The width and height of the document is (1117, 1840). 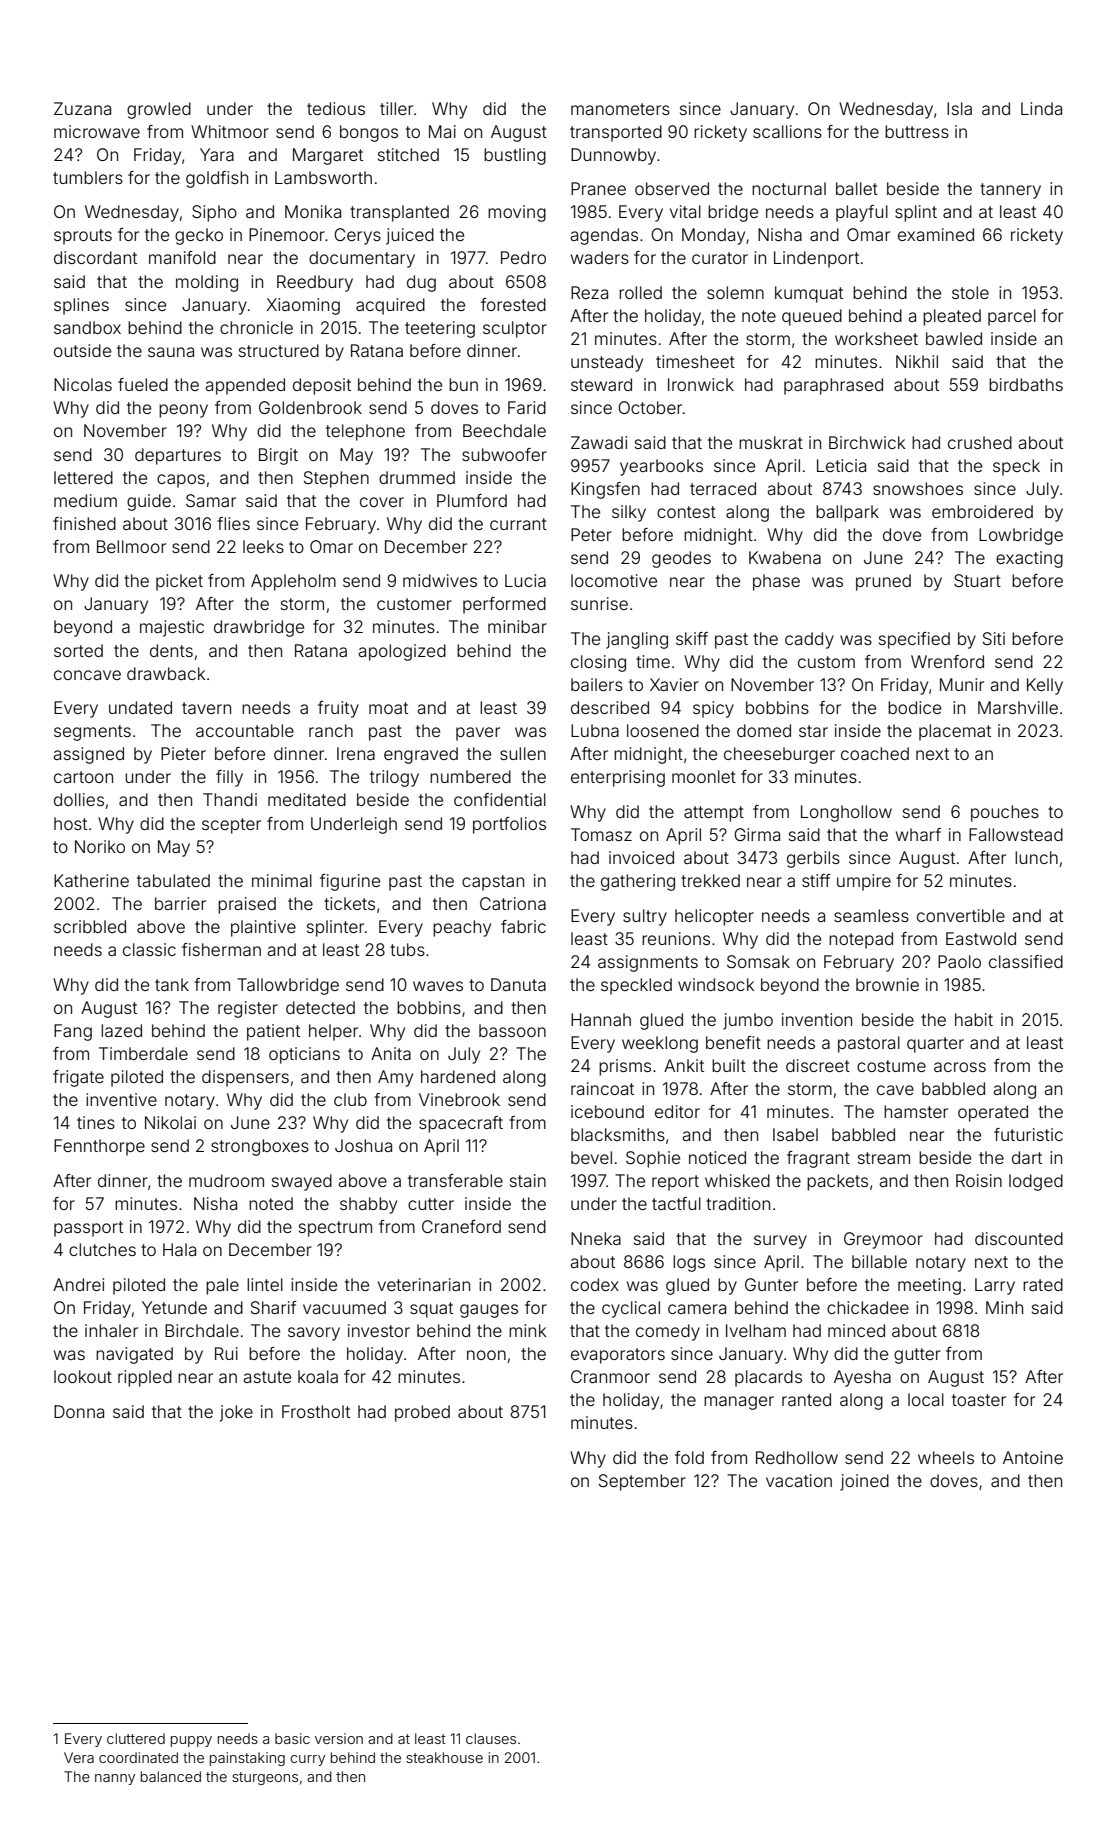 I want to click on growled, so click(x=159, y=110).
